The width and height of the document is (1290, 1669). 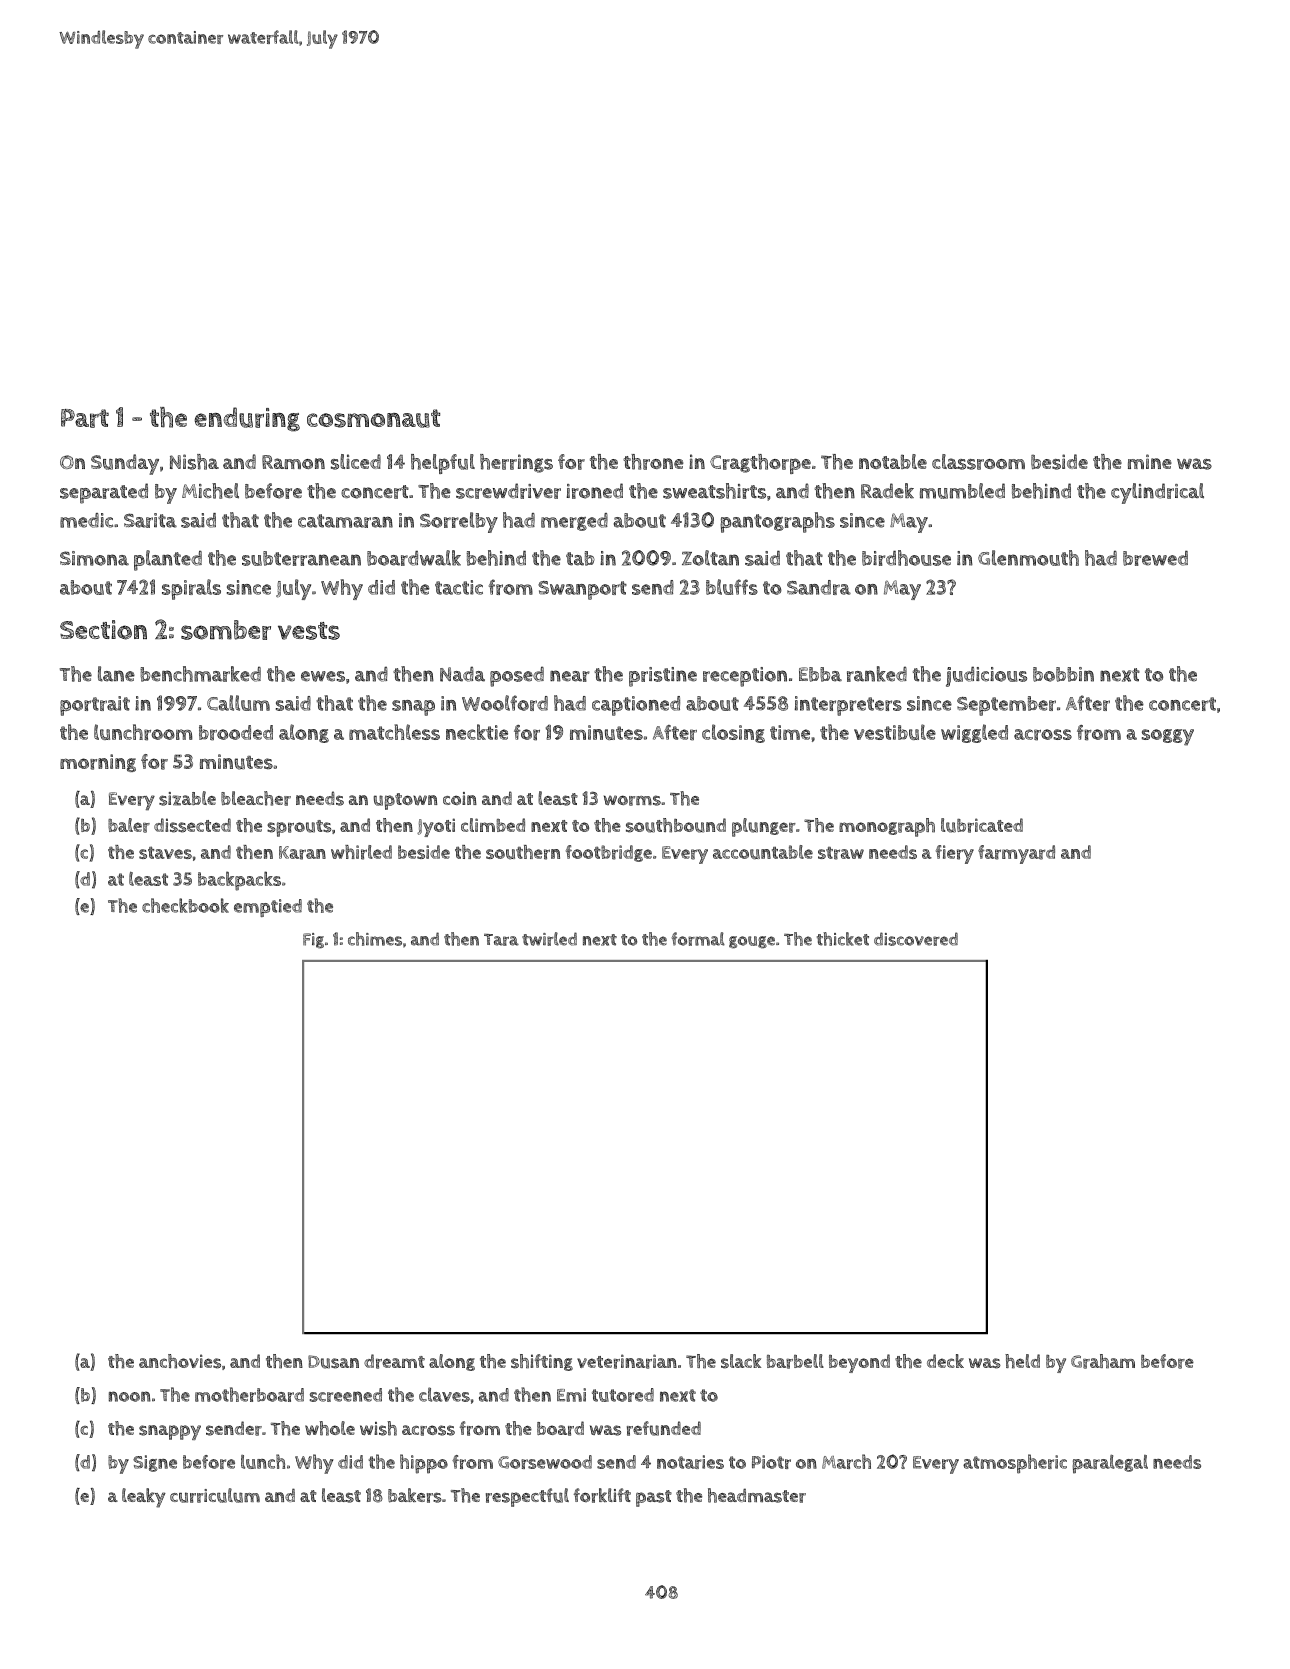 I want to click on forklift, so click(x=602, y=1495).
